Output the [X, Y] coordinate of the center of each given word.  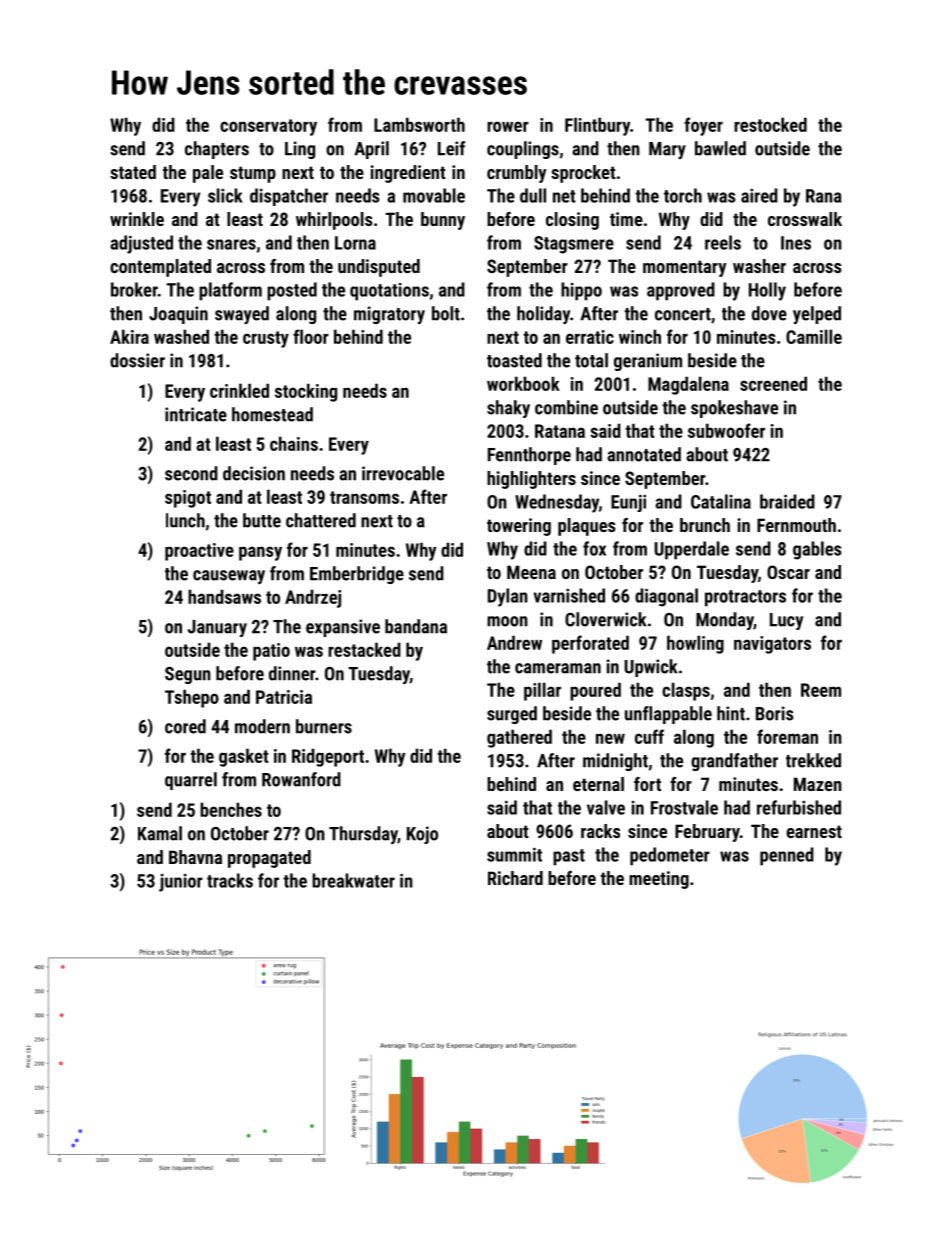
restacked [364, 649]
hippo [581, 291]
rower [508, 126]
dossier [137, 360]
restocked [770, 124]
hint [731, 713]
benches [231, 809]
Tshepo [192, 698]
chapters [217, 150]
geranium [648, 362]
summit [514, 854]
